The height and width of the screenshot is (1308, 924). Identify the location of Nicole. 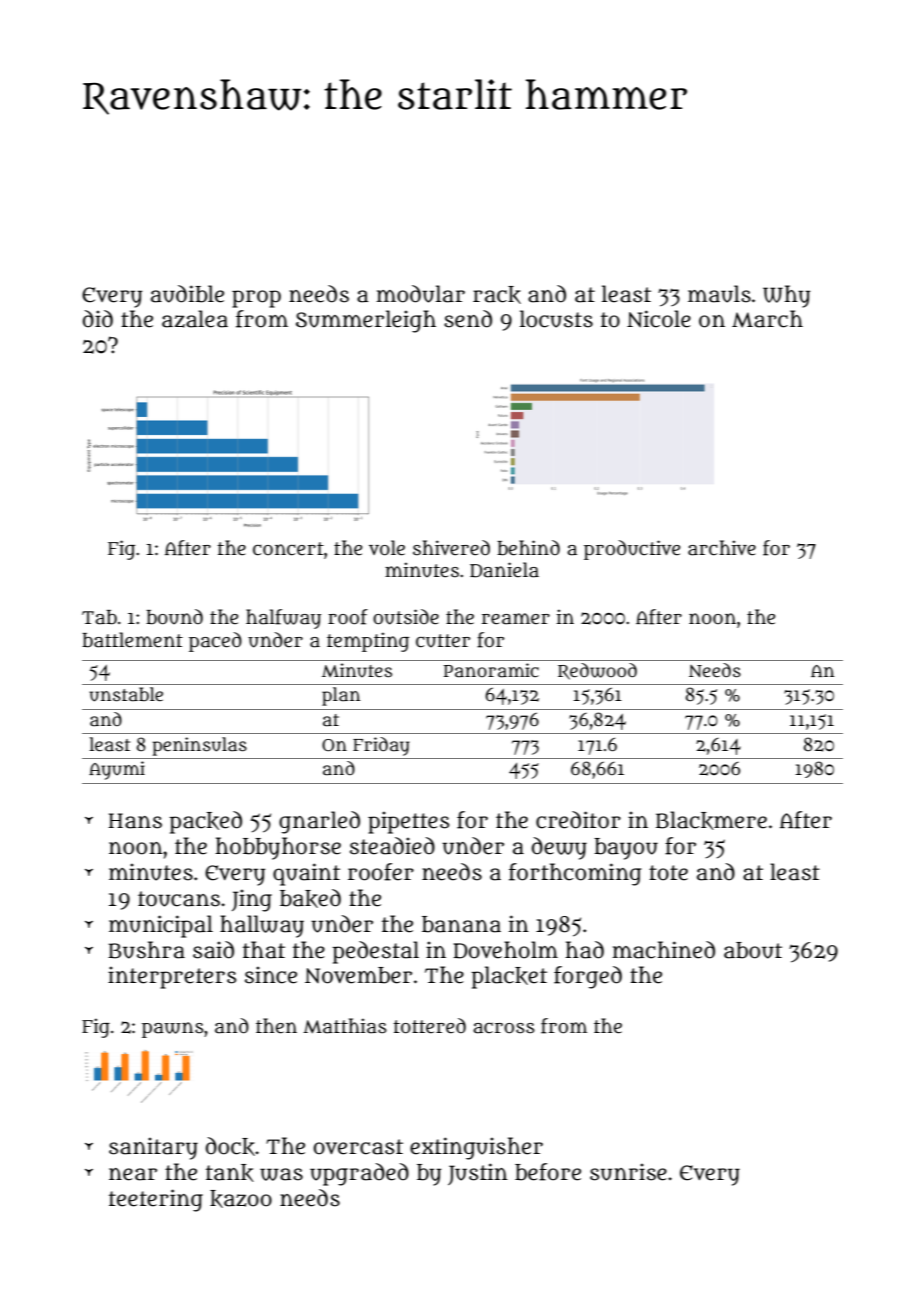
(659, 319).
